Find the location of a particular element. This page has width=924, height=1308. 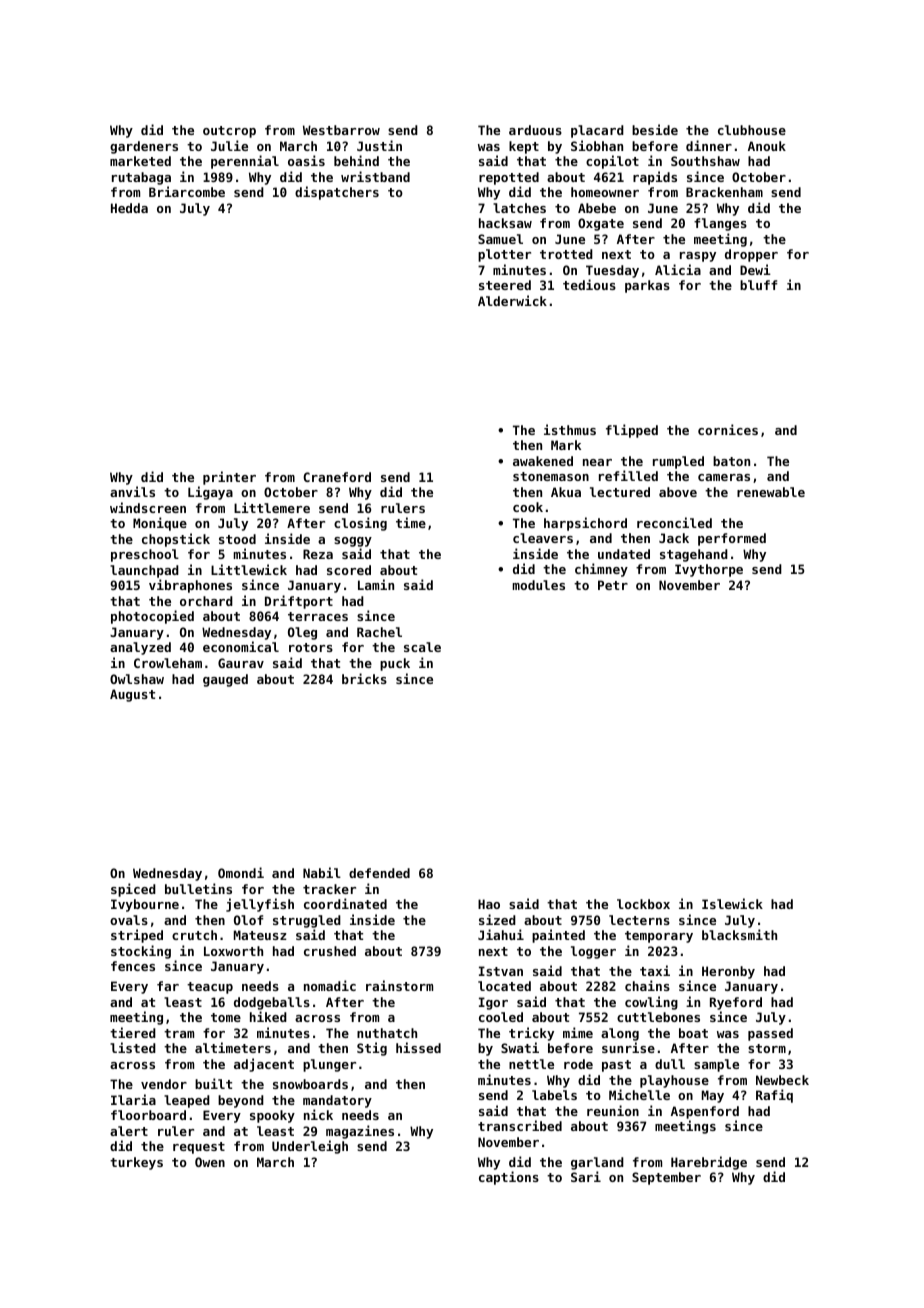

Hedda is located at coordinates (129, 208).
